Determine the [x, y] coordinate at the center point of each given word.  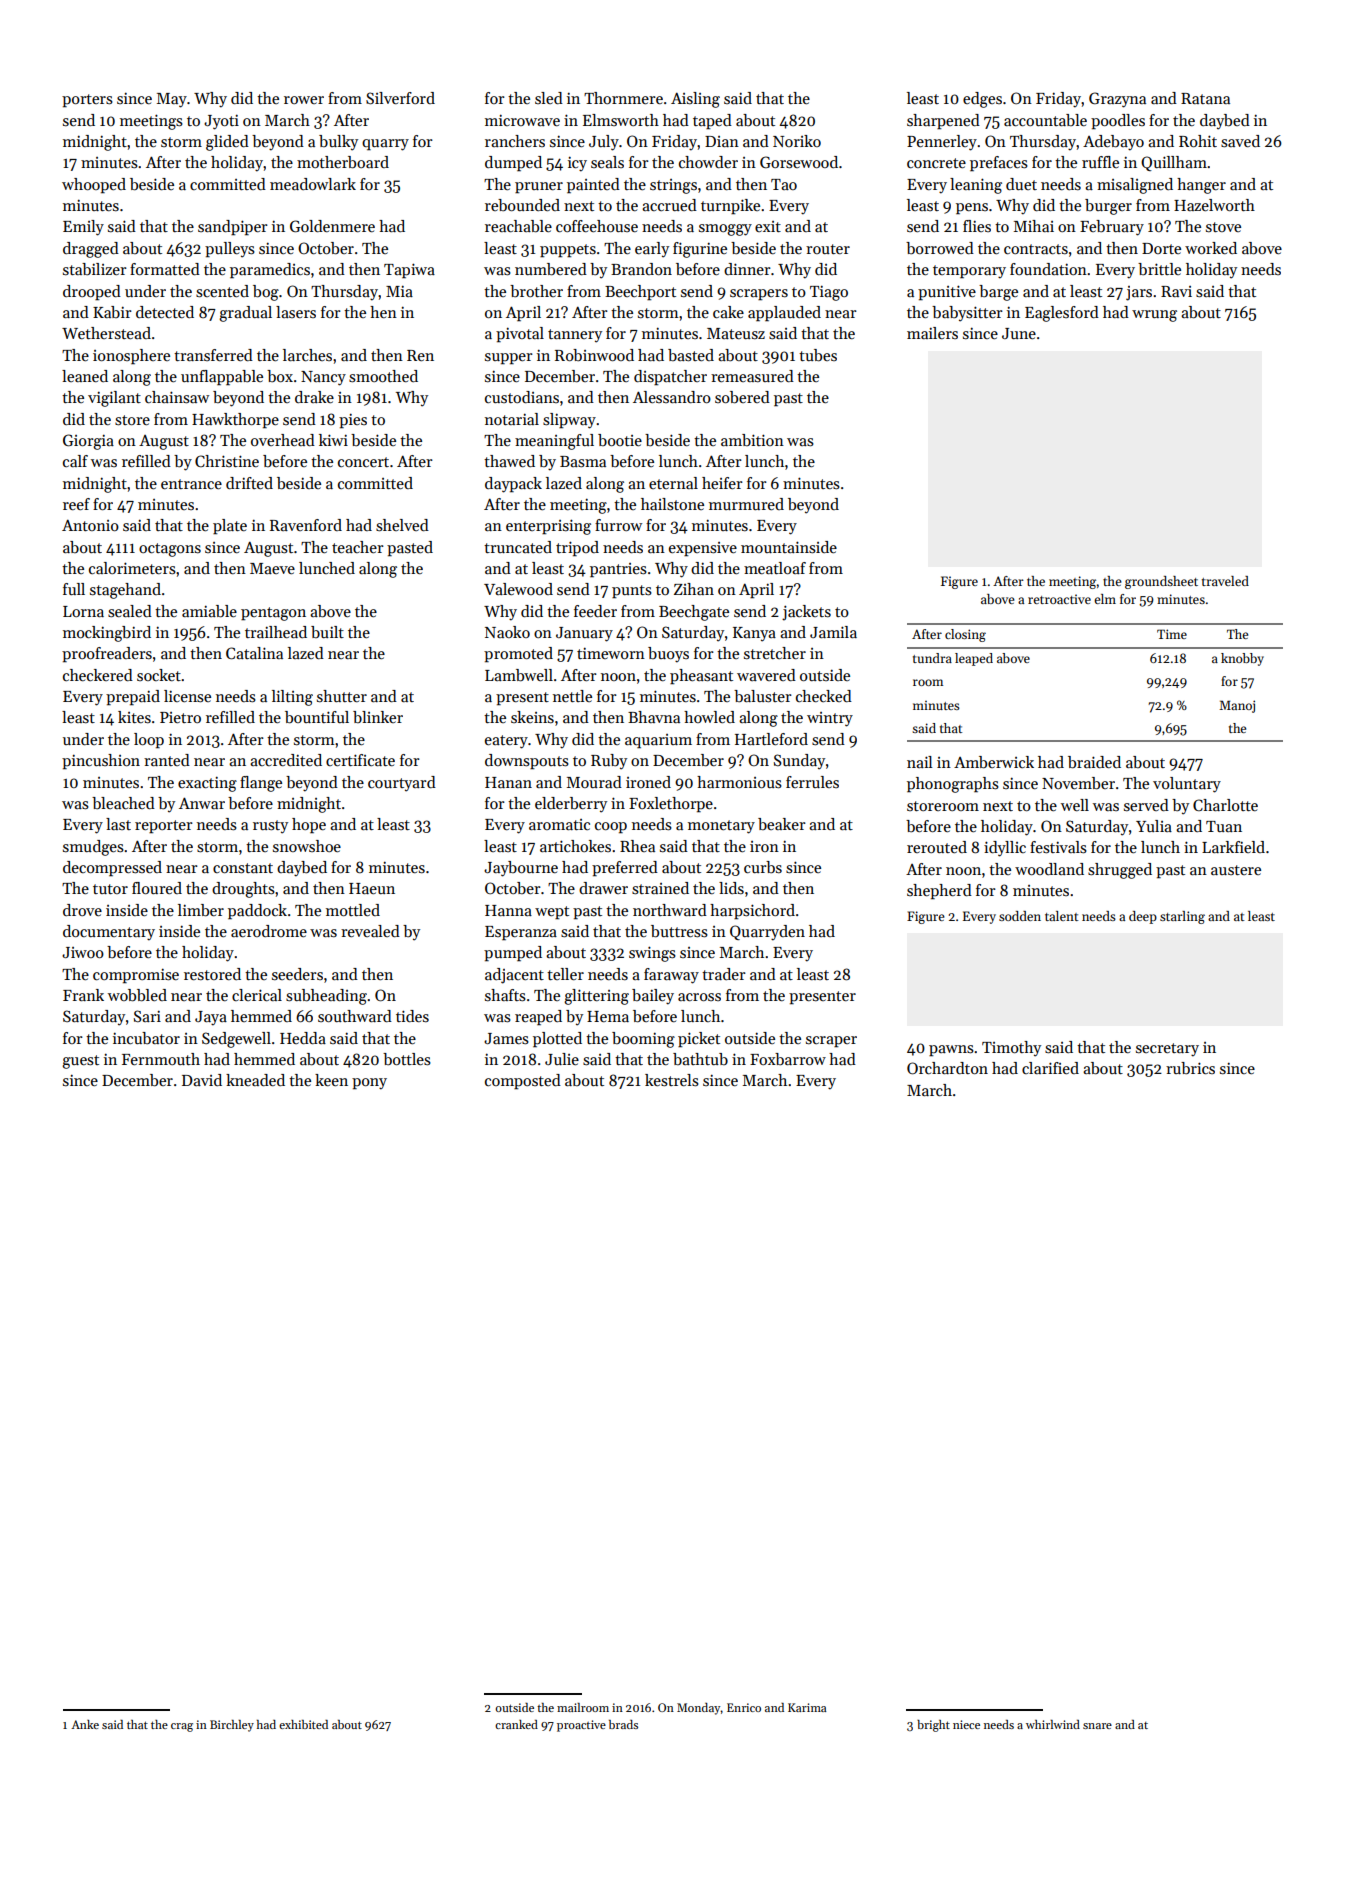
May [172, 100]
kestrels [672, 1080]
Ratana [1205, 98]
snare [1097, 1726]
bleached [123, 803]
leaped [974, 659]
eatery [506, 742]
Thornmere [623, 98]
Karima [807, 1707]
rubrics [1190, 1068]
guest [80, 1062]
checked [824, 696]
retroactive [1059, 599]
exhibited [303, 1724]
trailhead [276, 632]
